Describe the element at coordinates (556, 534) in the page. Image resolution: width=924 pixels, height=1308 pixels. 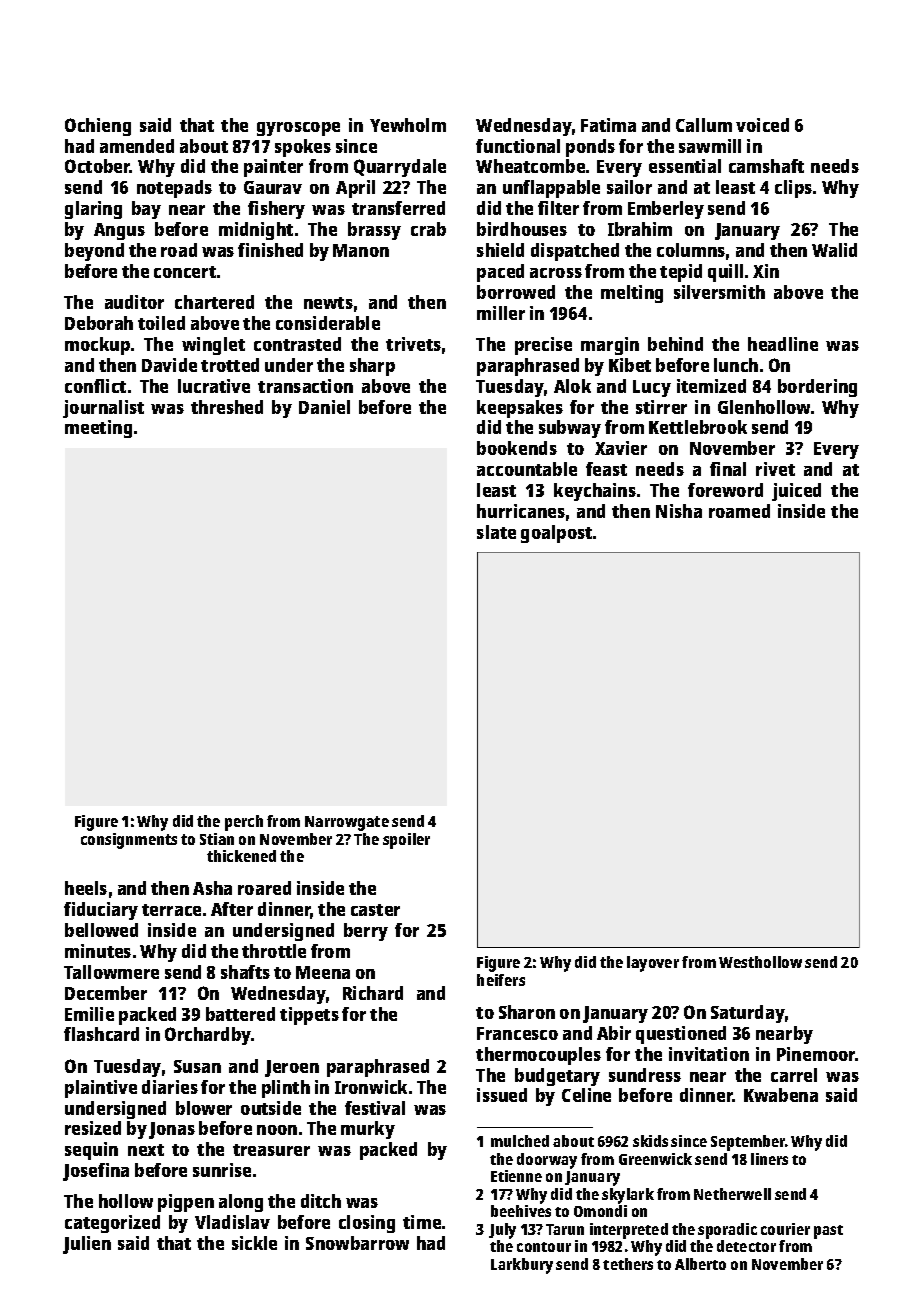
I see `goalpost` at that location.
